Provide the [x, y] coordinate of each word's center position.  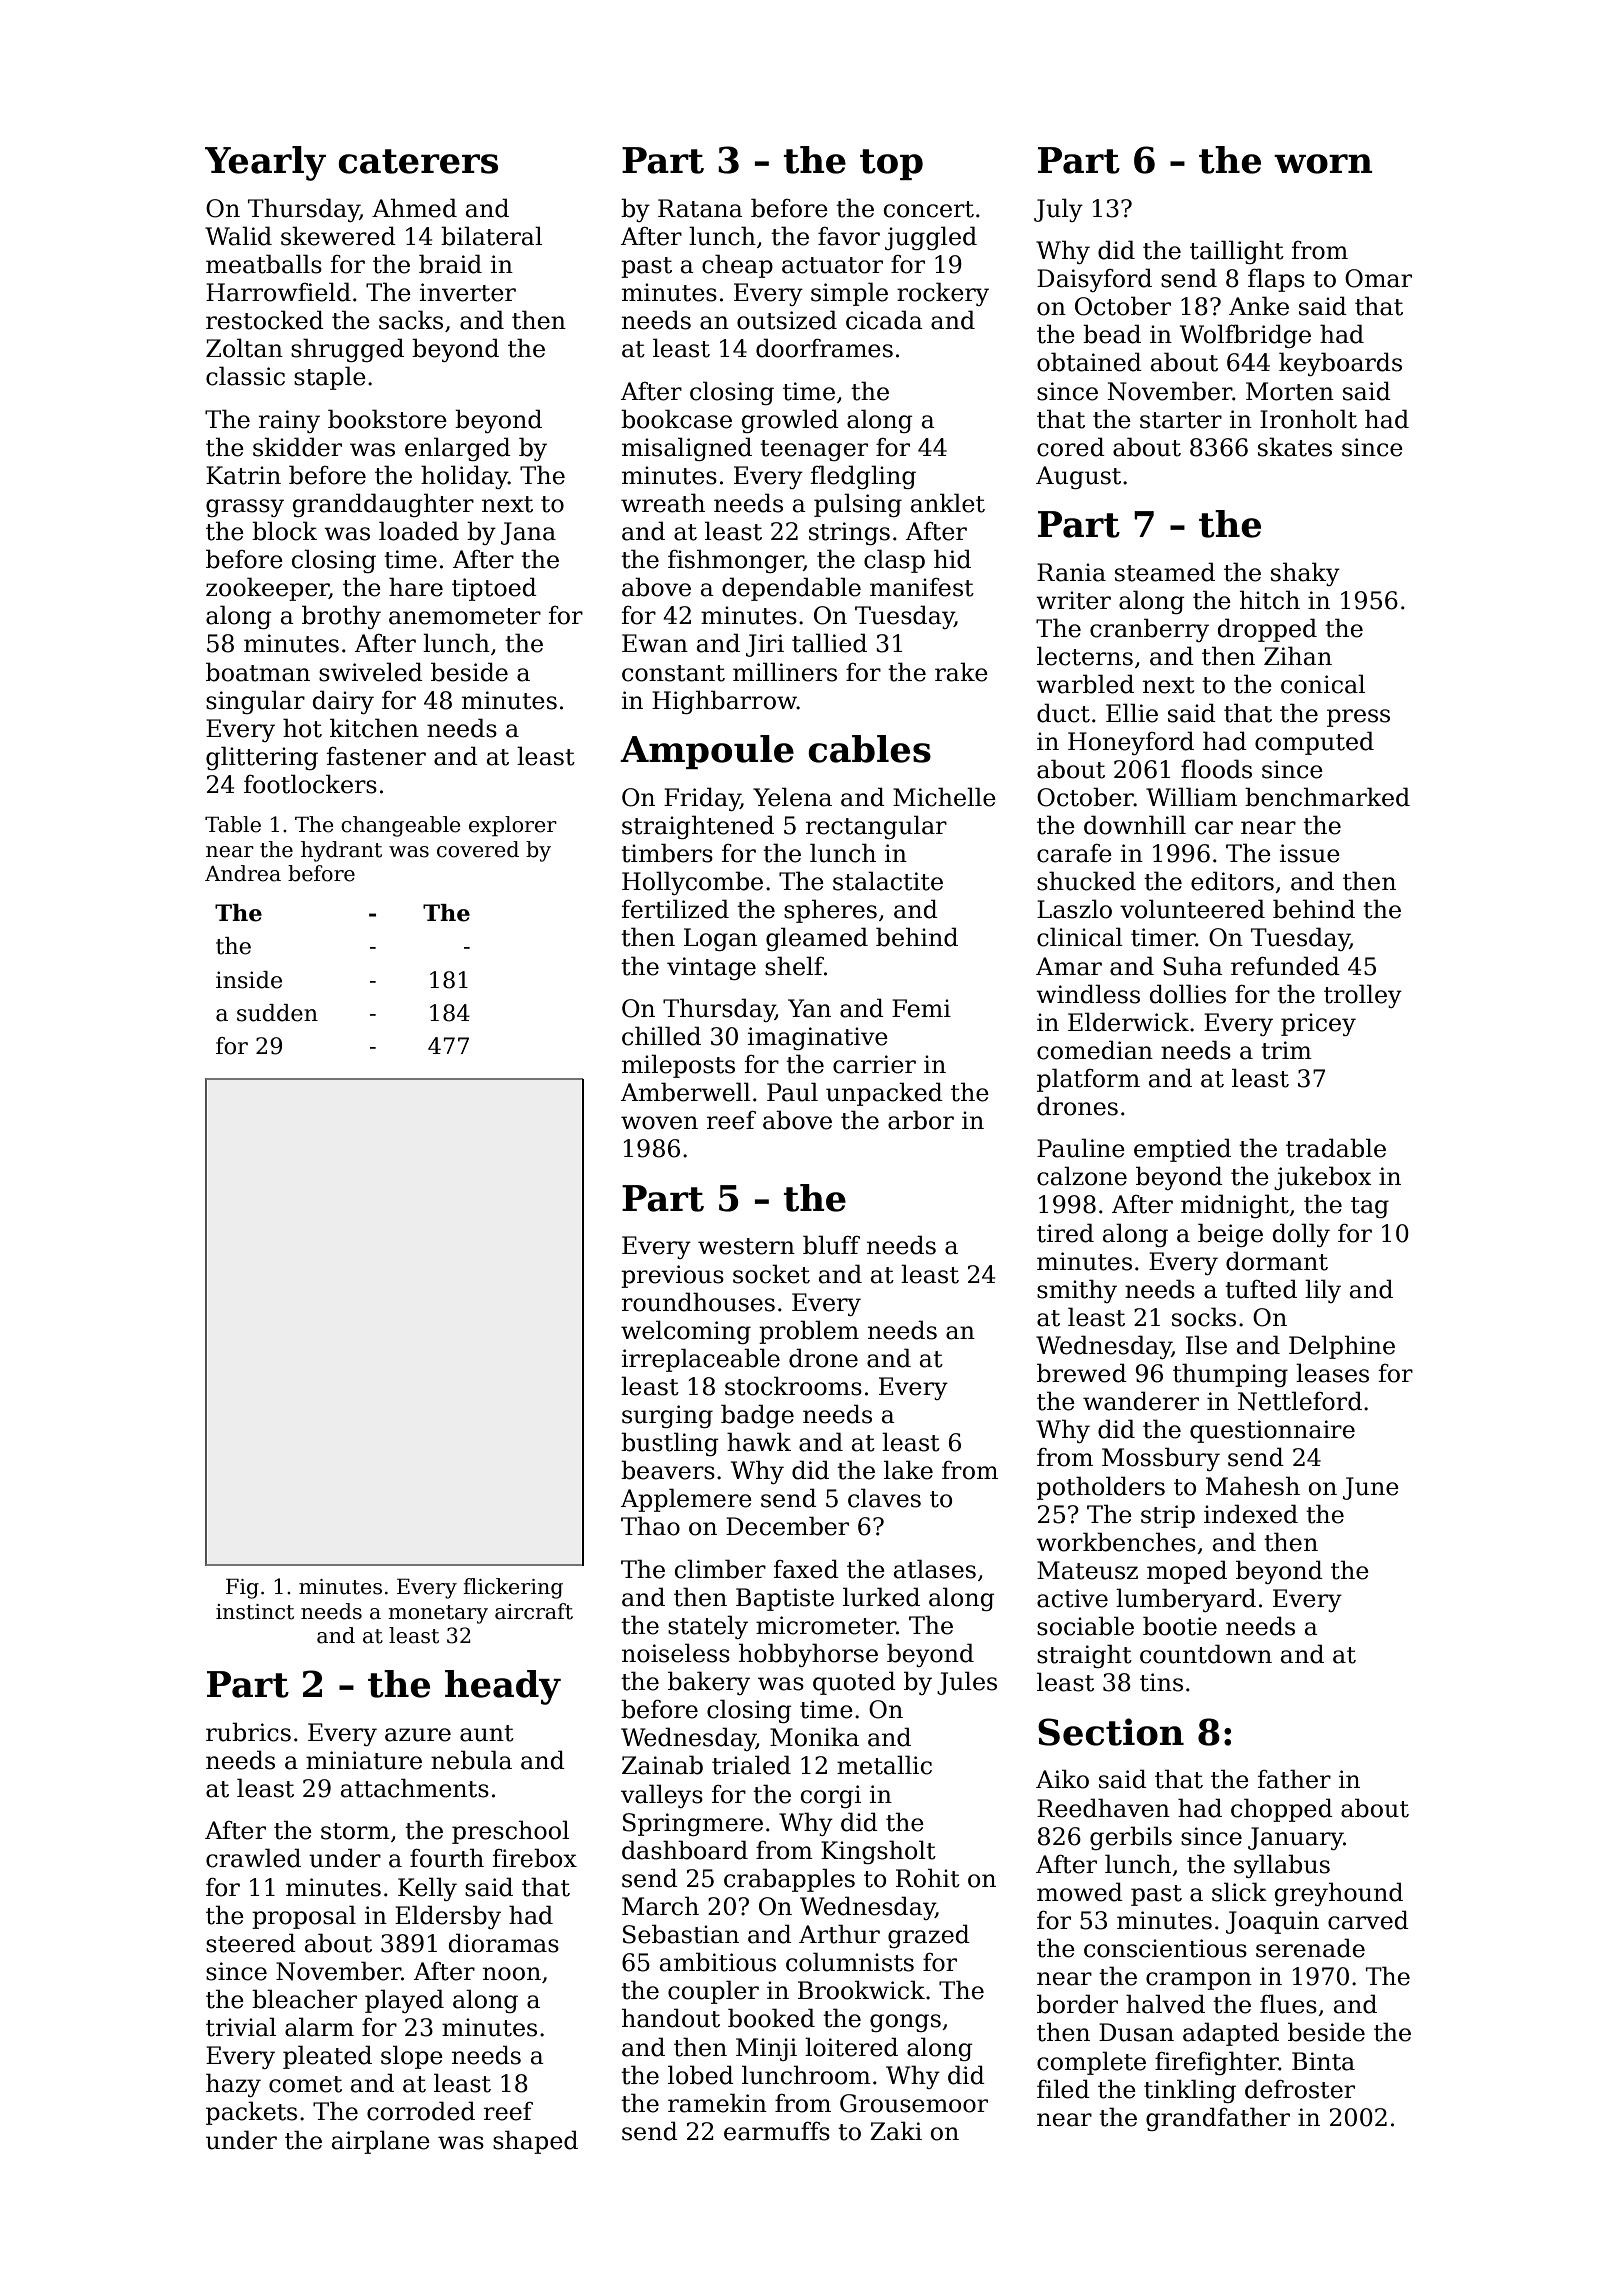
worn [1323, 164]
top [891, 164]
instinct [255, 1612]
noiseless [676, 1653]
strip [1168, 1516]
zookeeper [267, 589]
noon [512, 1974]
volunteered [1192, 909]
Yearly [265, 163]
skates [1295, 447]
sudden [277, 1013]
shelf [794, 966]
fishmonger [736, 561]
